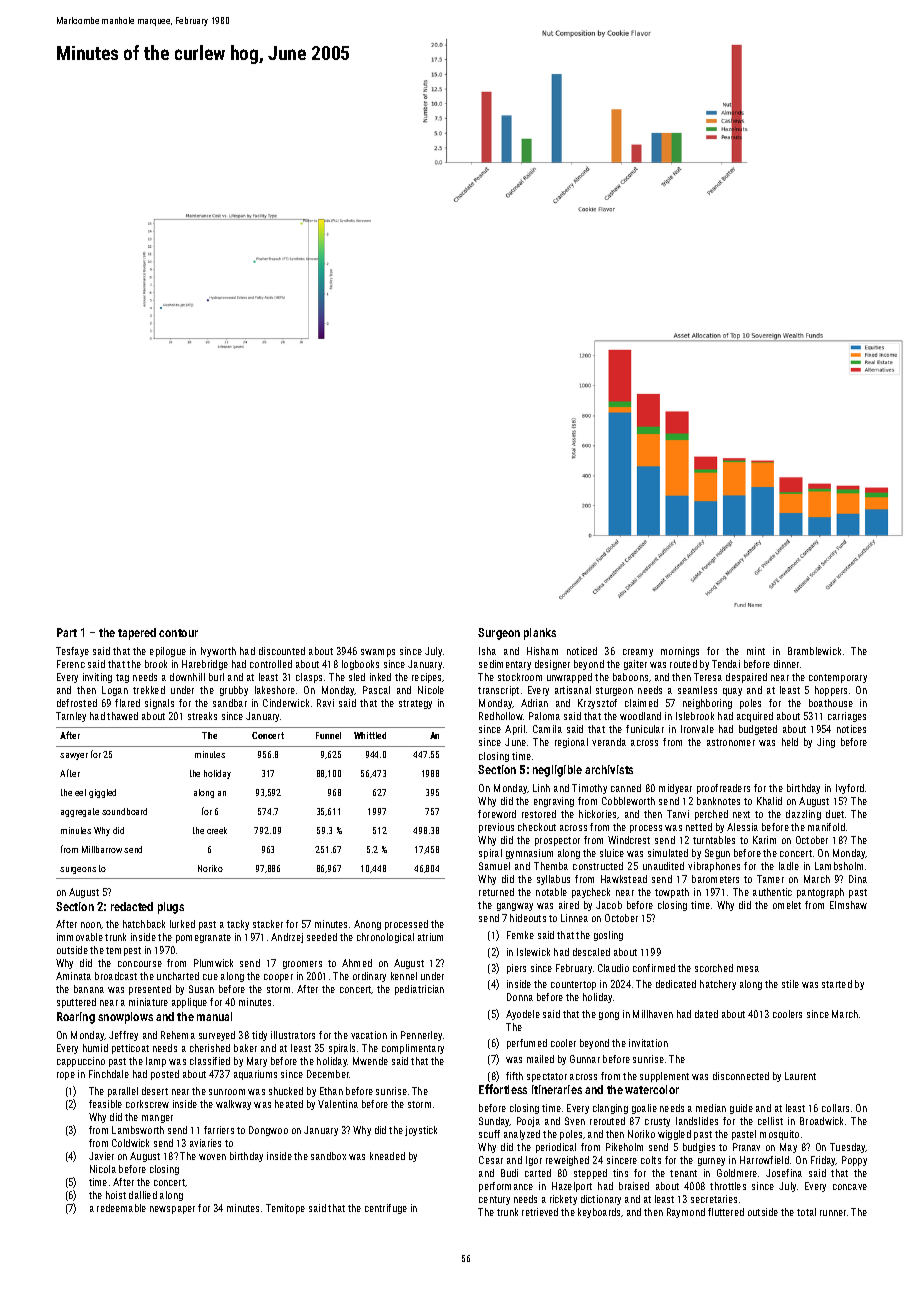 Image resolution: width=924 pixels, height=1308 pixels. Describe the element at coordinates (787, 905) in the document. I see `omelet` at that location.
